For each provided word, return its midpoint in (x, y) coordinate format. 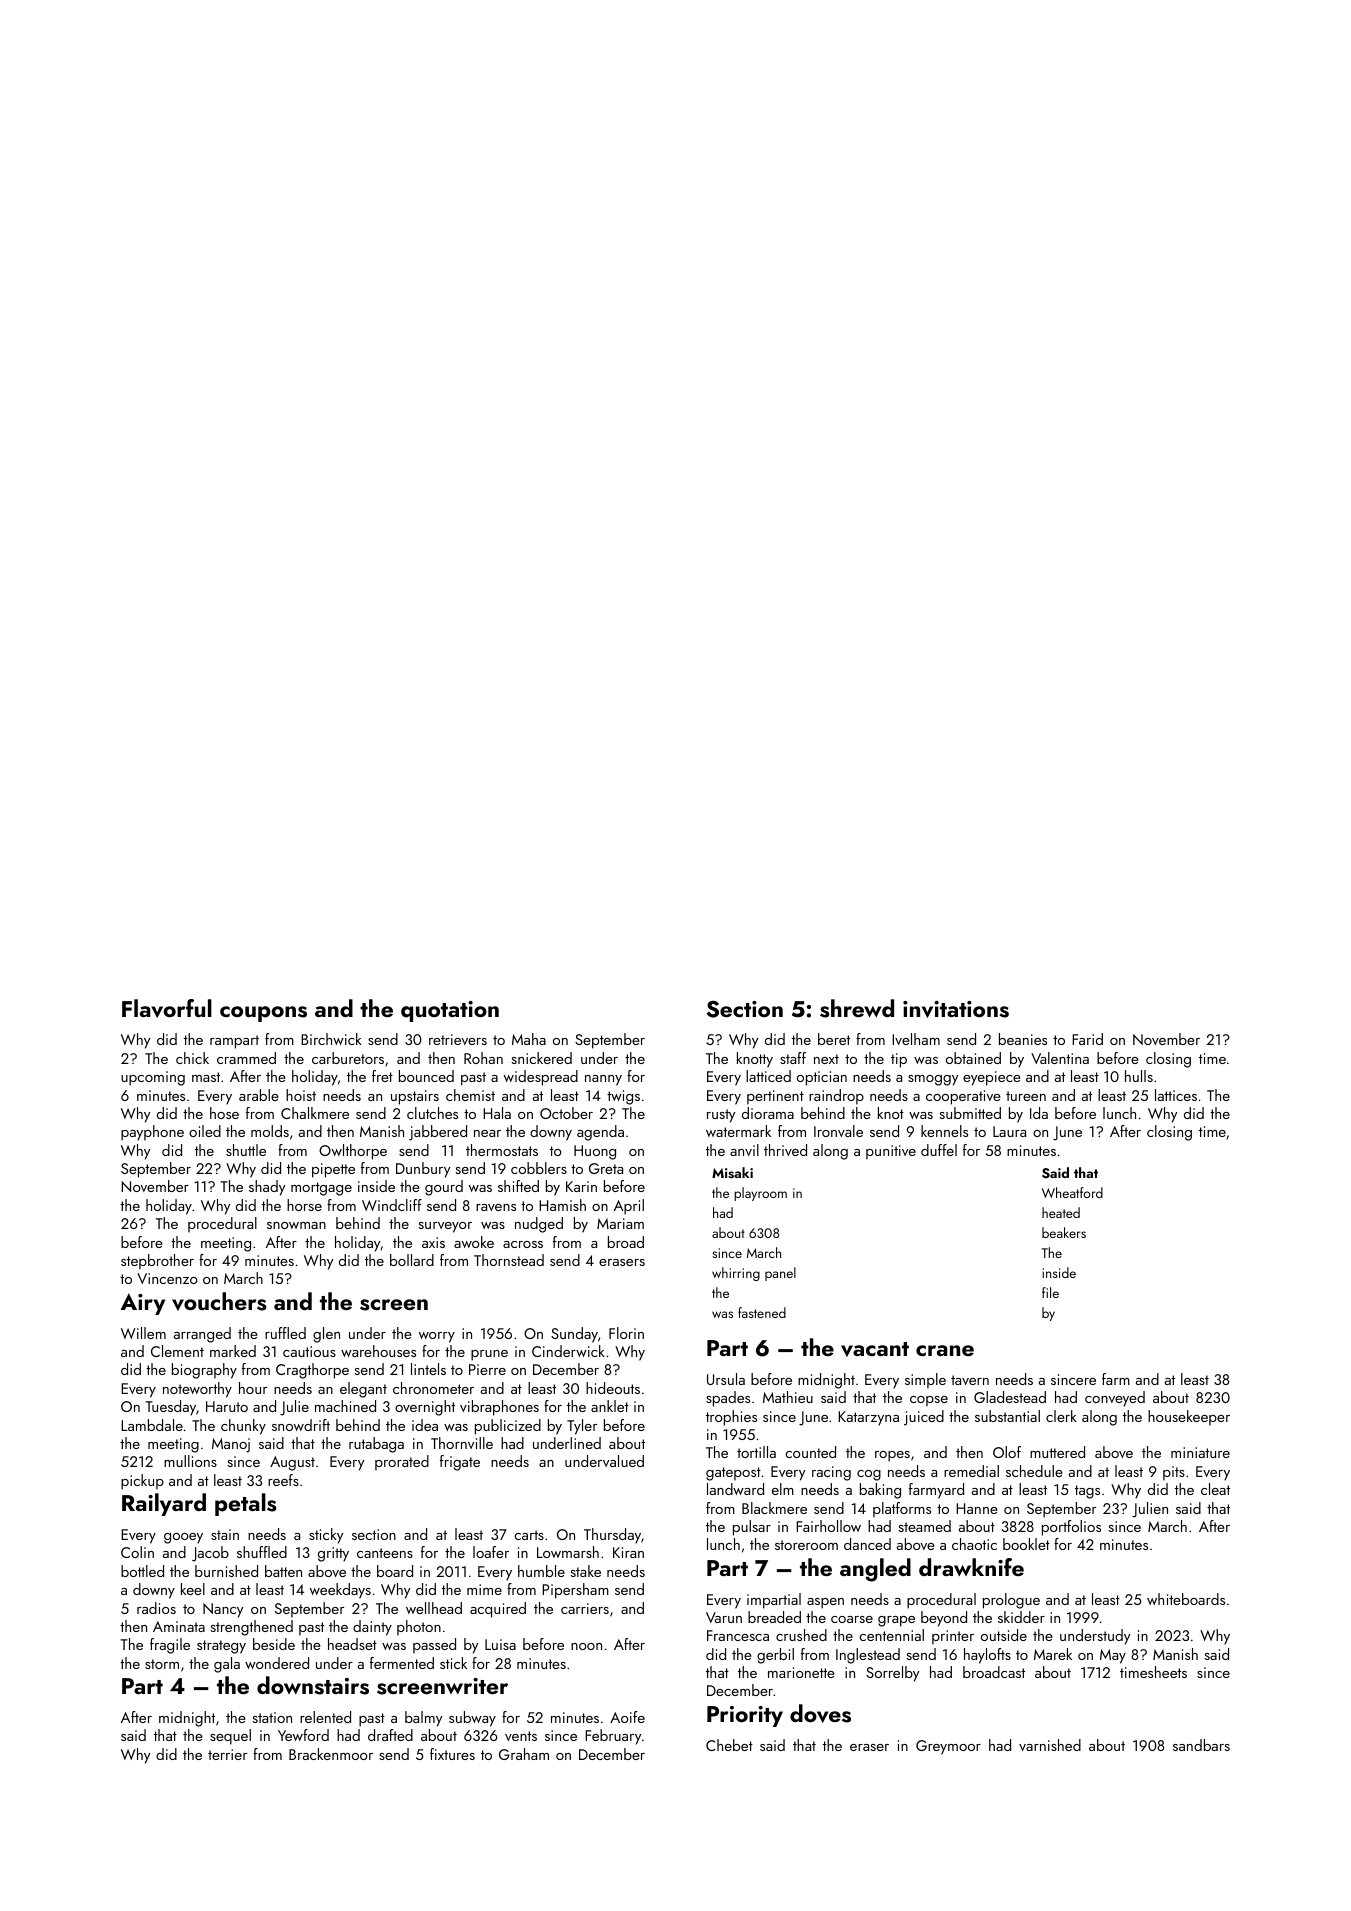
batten (283, 1571)
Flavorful (167, 1008)
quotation (450, 1011)
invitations (956, 1009)
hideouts (613, 1388)
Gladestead (1010, 1397)
